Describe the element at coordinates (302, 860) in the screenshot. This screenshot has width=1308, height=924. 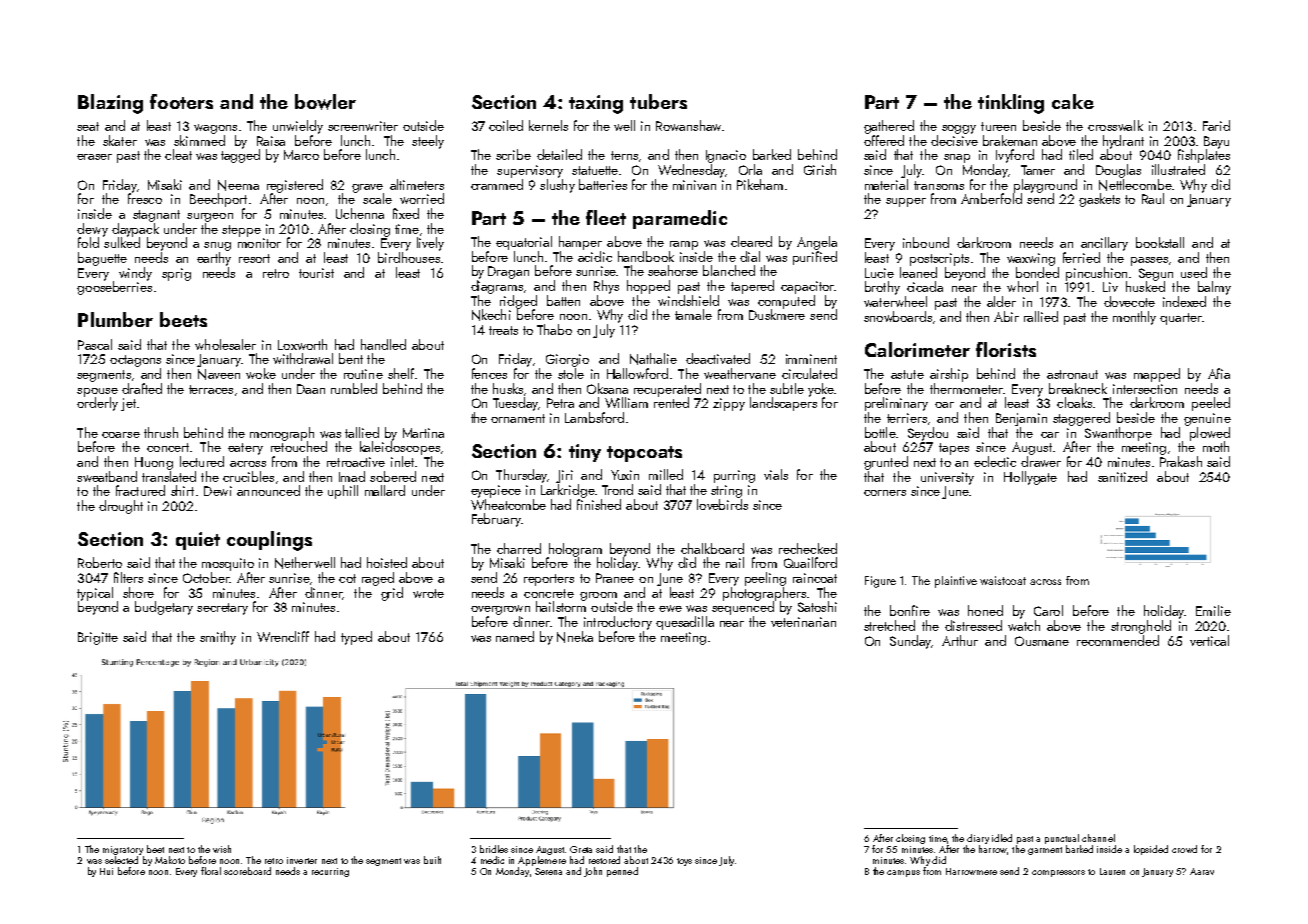
I see `inverter` at that location.
